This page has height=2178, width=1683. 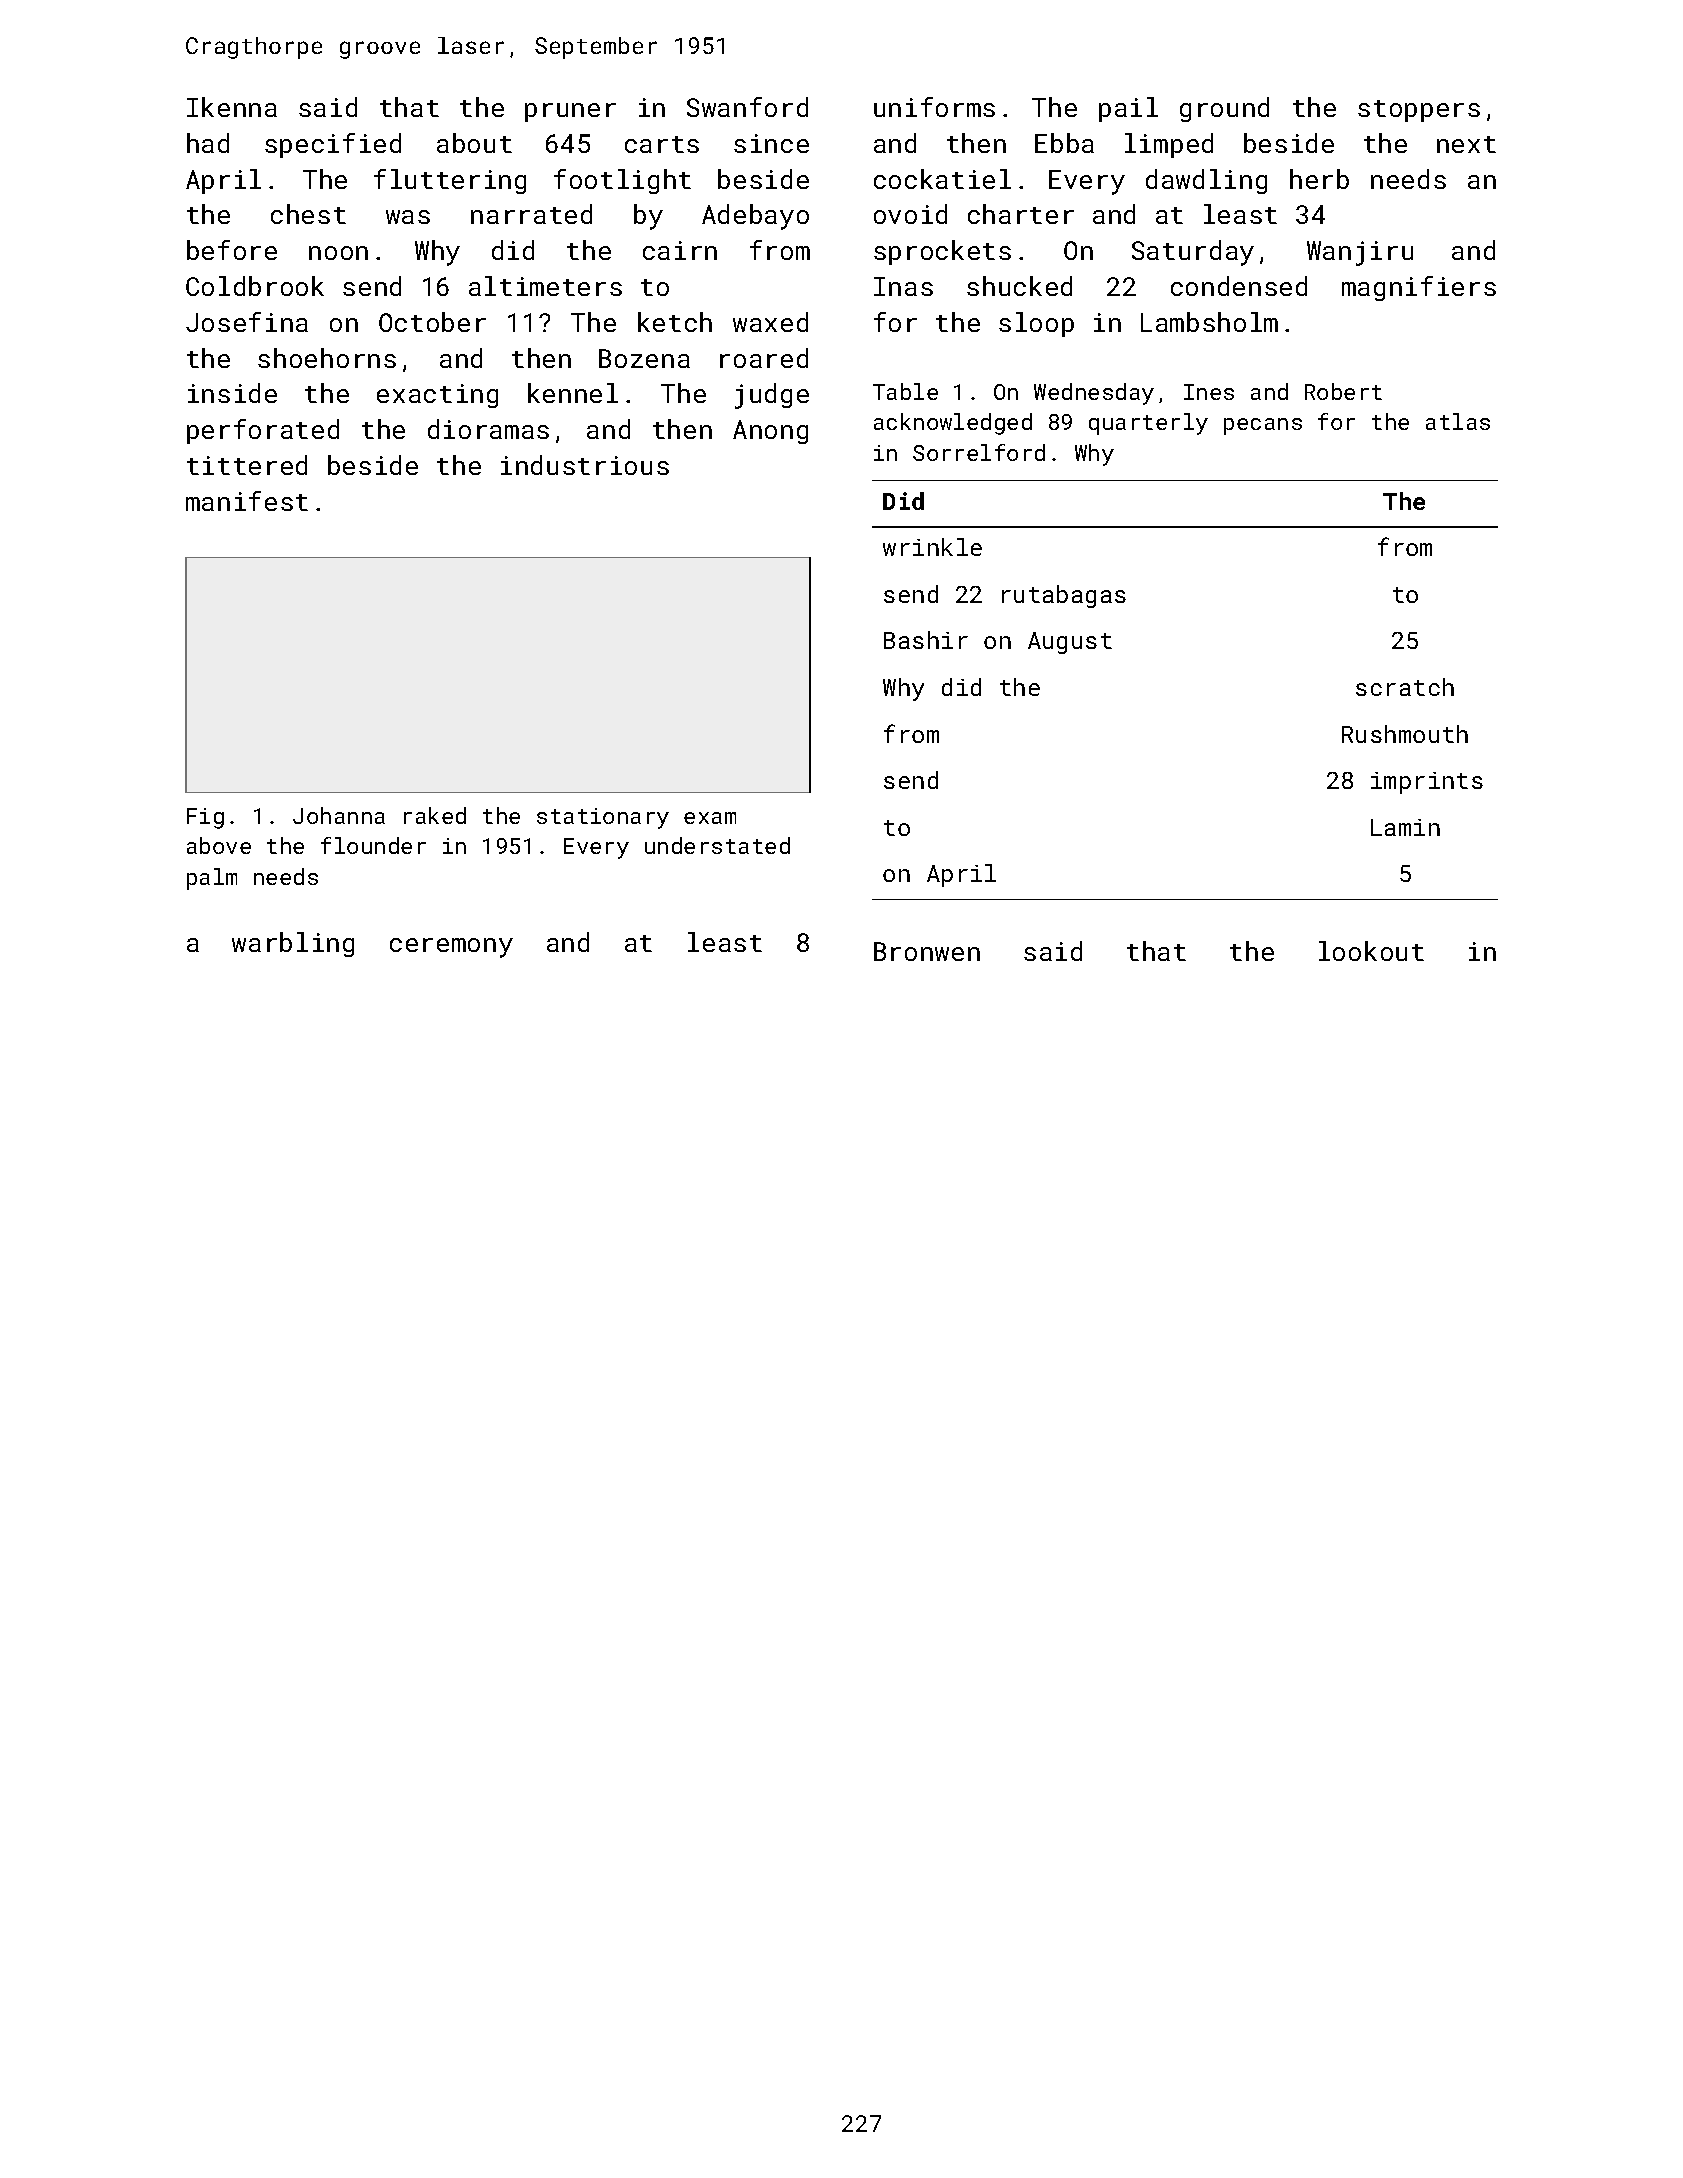 What do you see at coordinates (747, 107) in the page?
I see `Swanford` at bounding box center [747, 107].
